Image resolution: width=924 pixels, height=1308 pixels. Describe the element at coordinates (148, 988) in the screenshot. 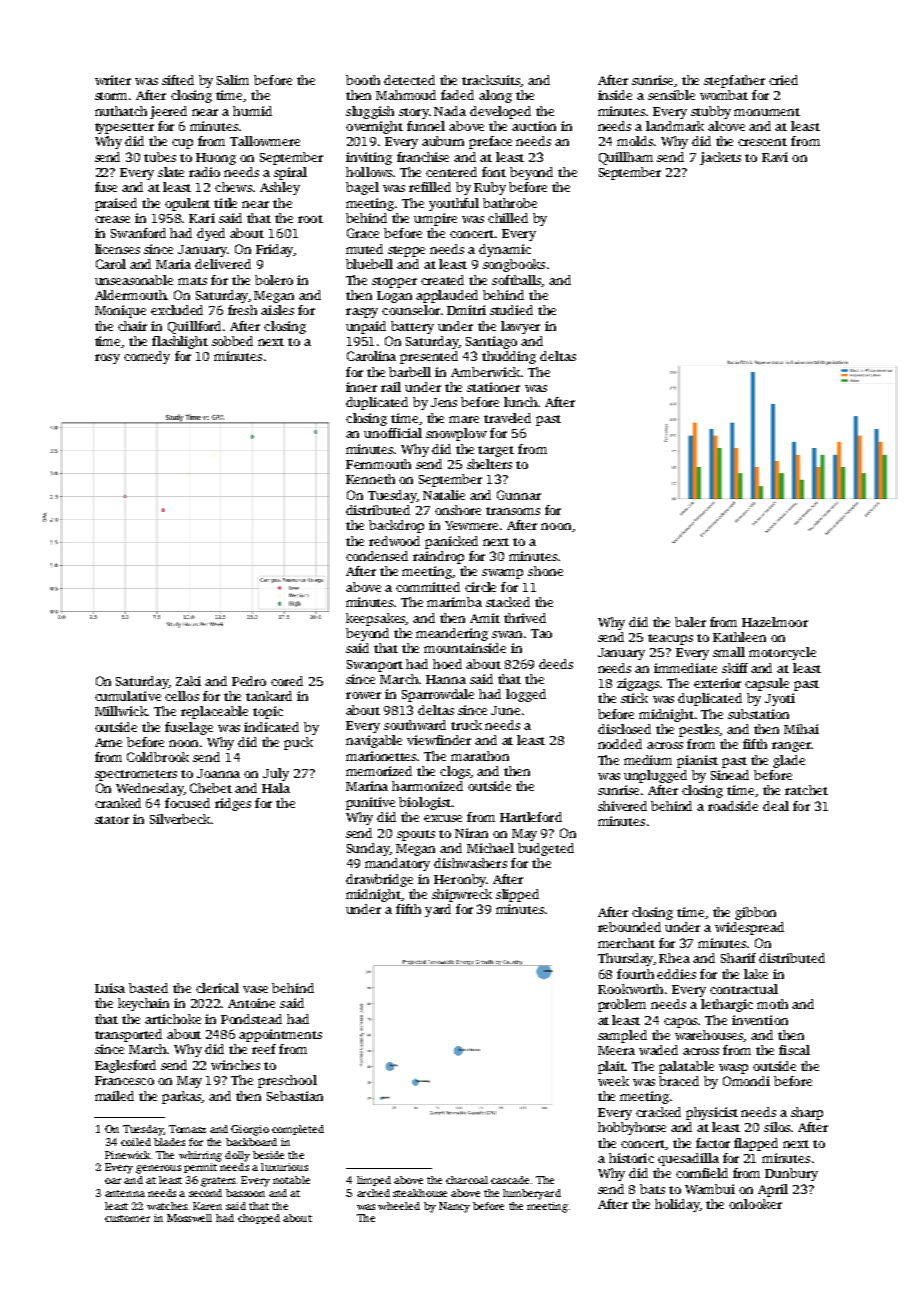

I see `basted` at that location.
